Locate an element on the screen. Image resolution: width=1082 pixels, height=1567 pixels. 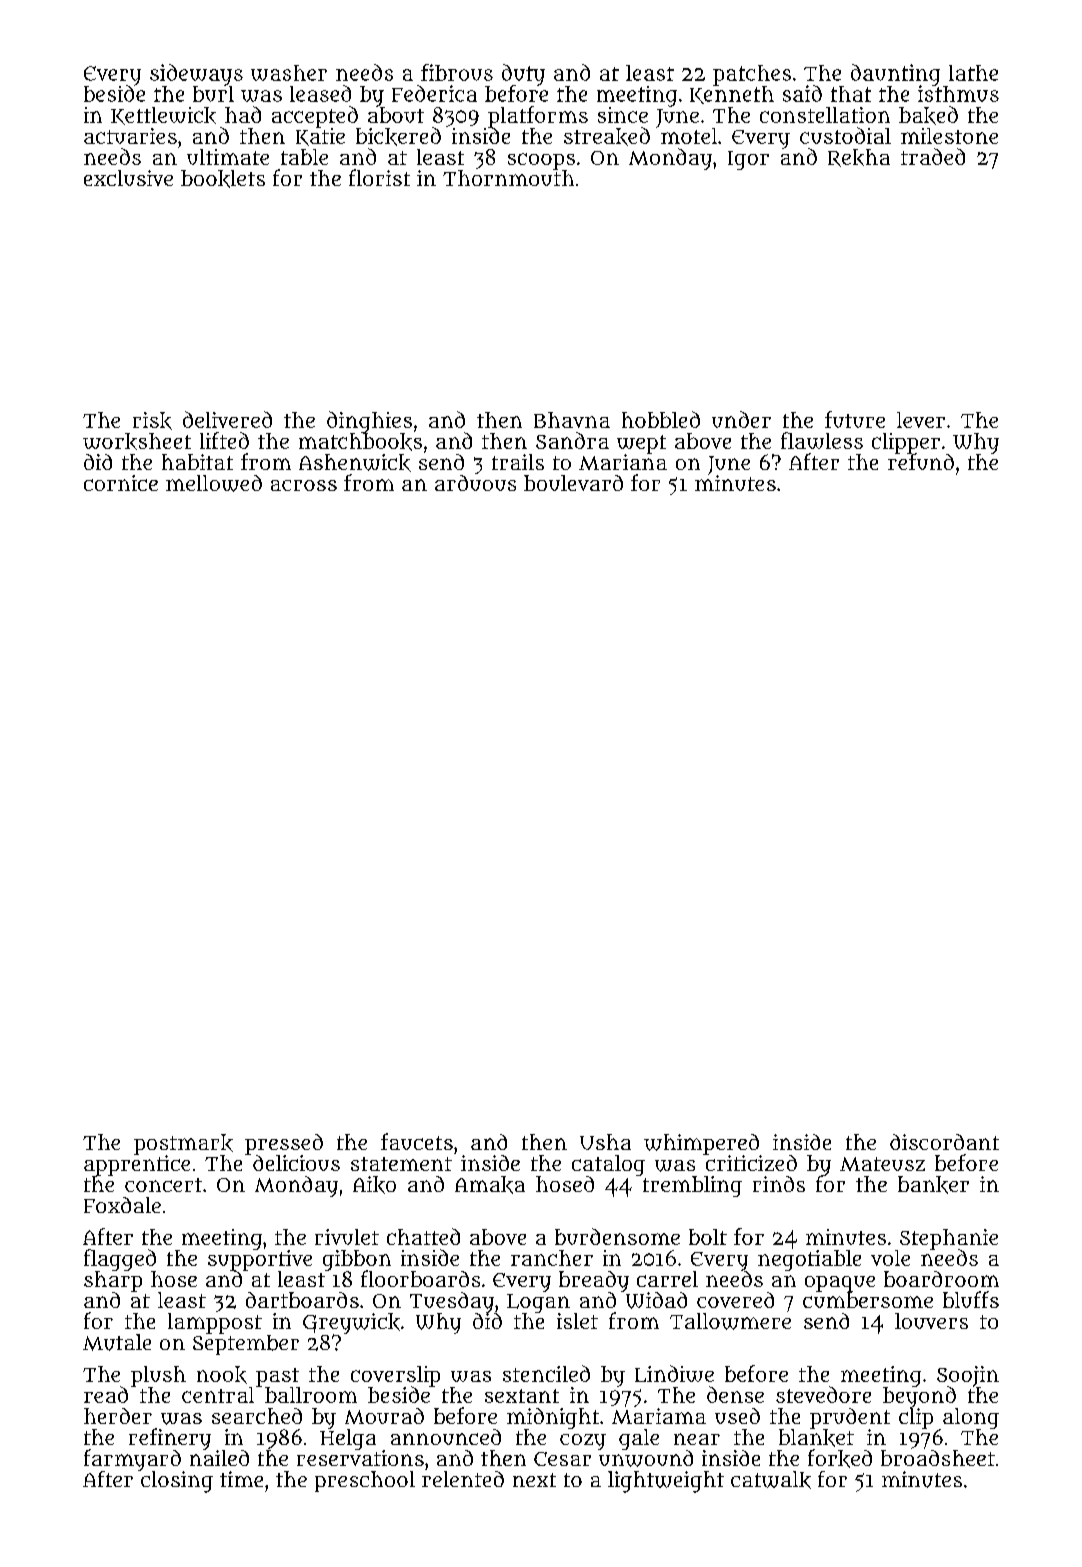
searched is located at coordinates (257, 1416).
